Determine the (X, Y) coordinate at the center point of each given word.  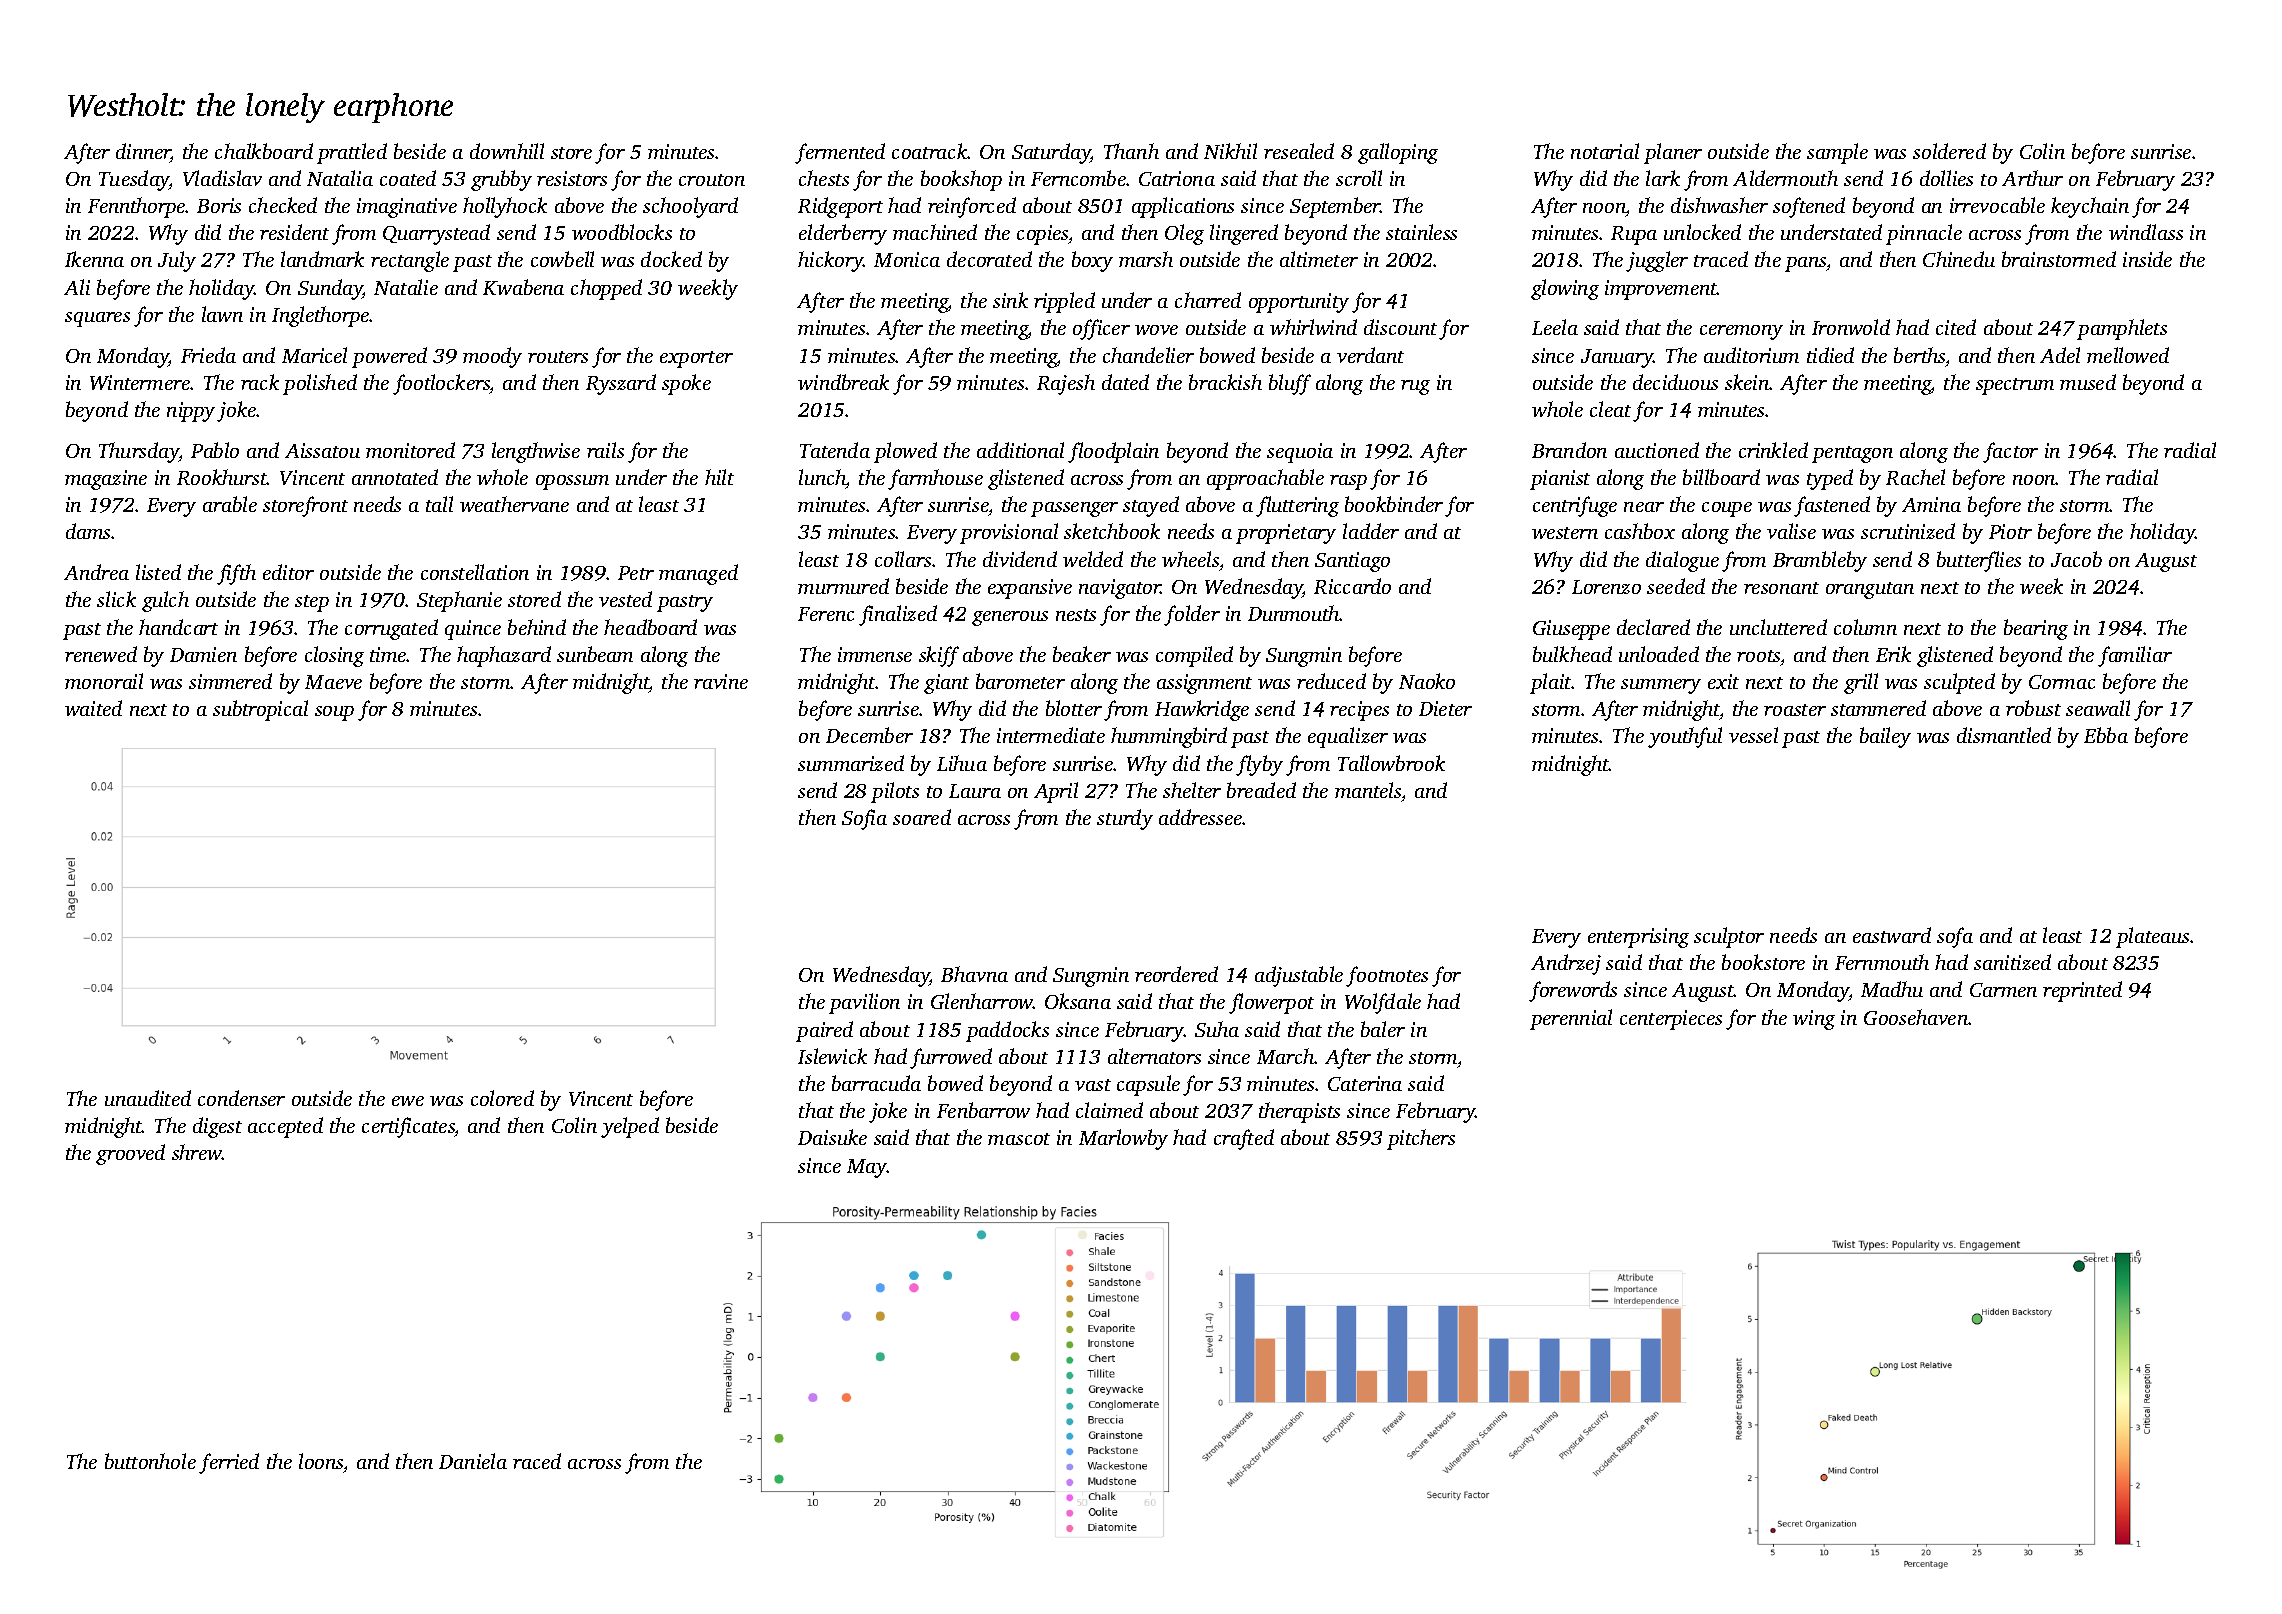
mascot (1019, 1139)
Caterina (1365, 1083)
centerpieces (1671, 1020)
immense (875, 654)
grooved (130, 1154)
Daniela (473, 1461)
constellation (475, 572)
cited (1956, 327)
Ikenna (94, 259)
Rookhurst (222, 477)
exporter (696, 359)
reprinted (2082, 991)
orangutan (1870, 590)
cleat (1610, 409)
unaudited (148, 1098)
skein (1747, 382)
